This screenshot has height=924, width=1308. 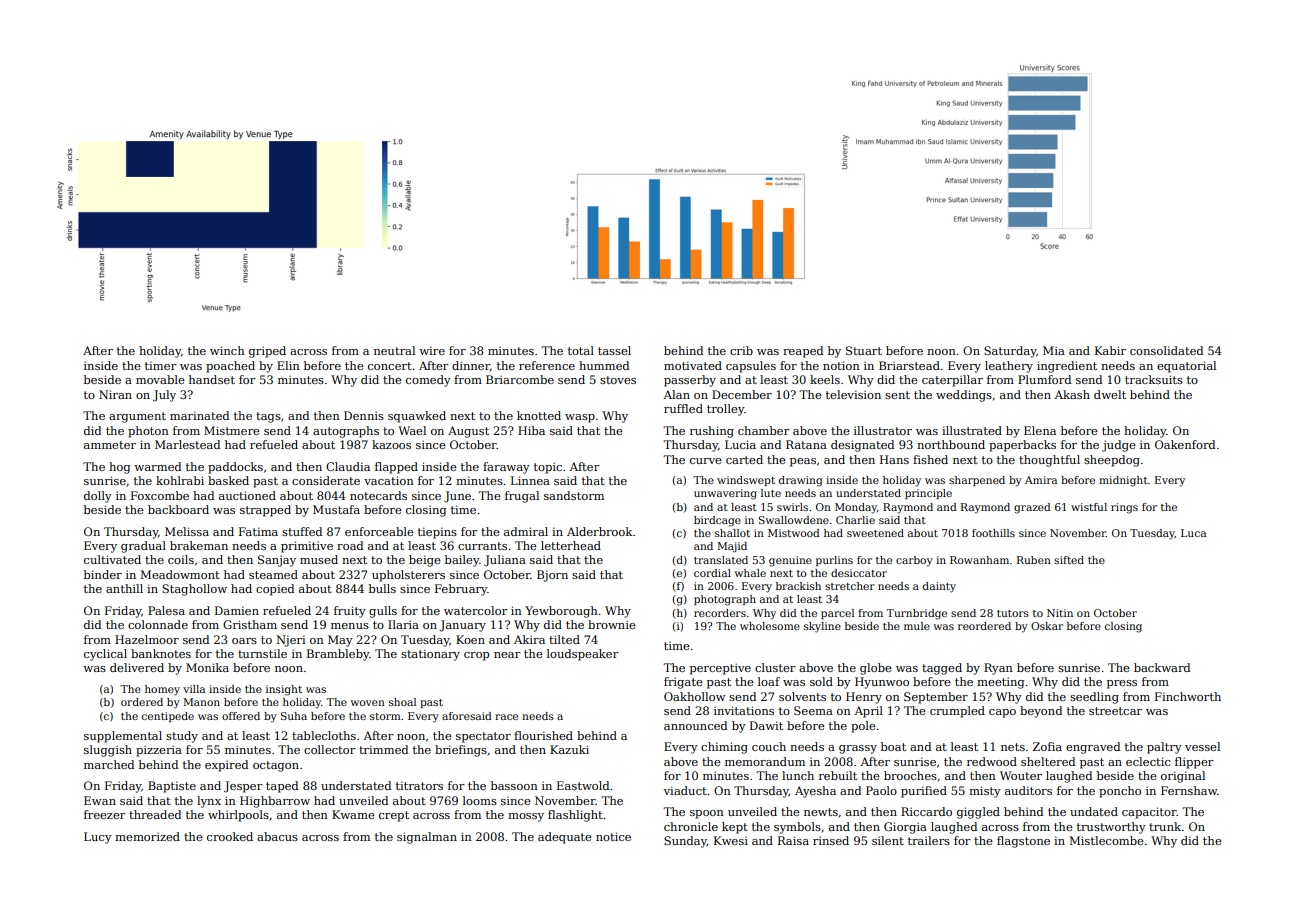 What do you see at coordinates (565, 838) in the screenshot?
I see `adequate` at bounding box center [565, 838].
